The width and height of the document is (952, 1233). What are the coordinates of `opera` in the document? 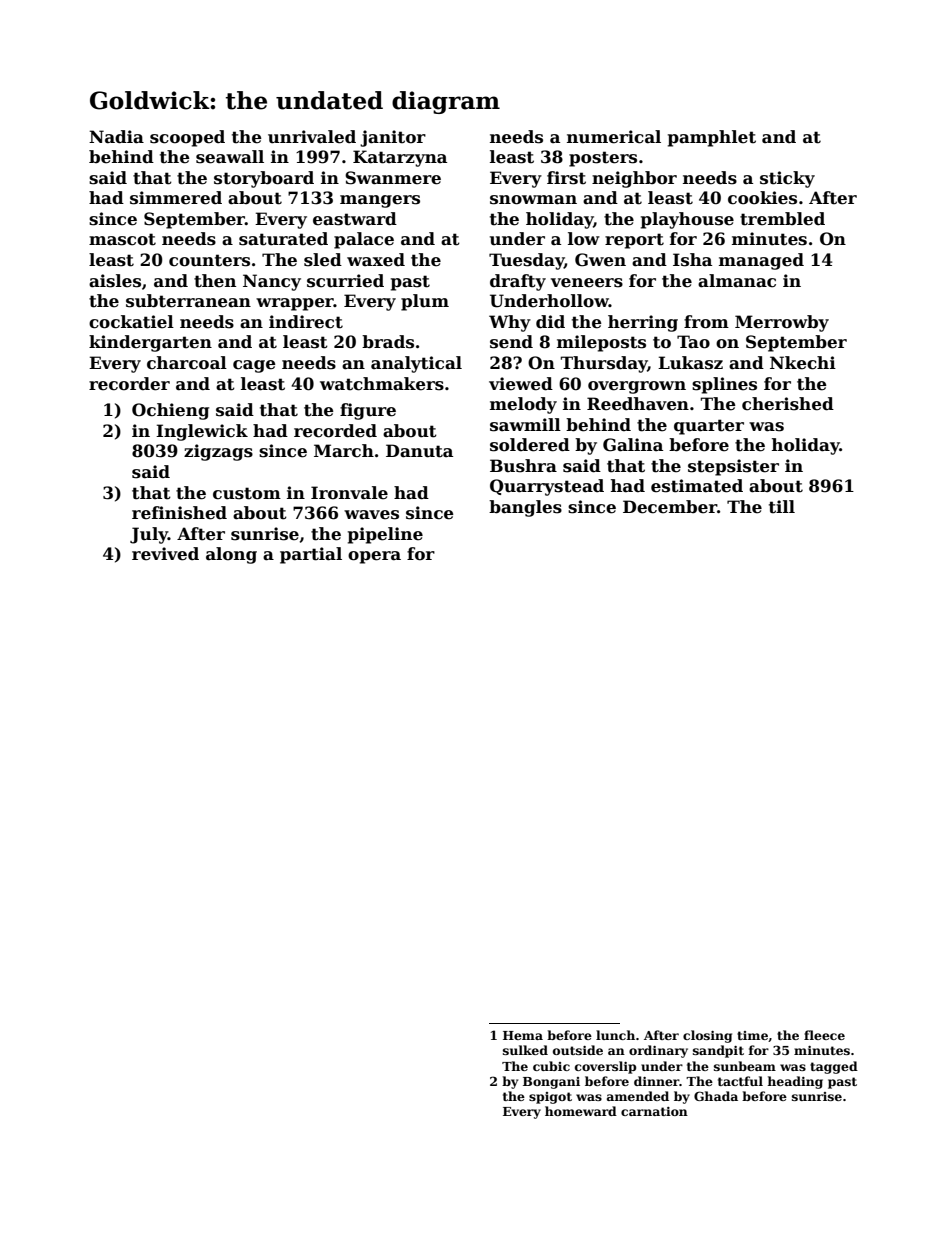 It's located at (374, 557).
